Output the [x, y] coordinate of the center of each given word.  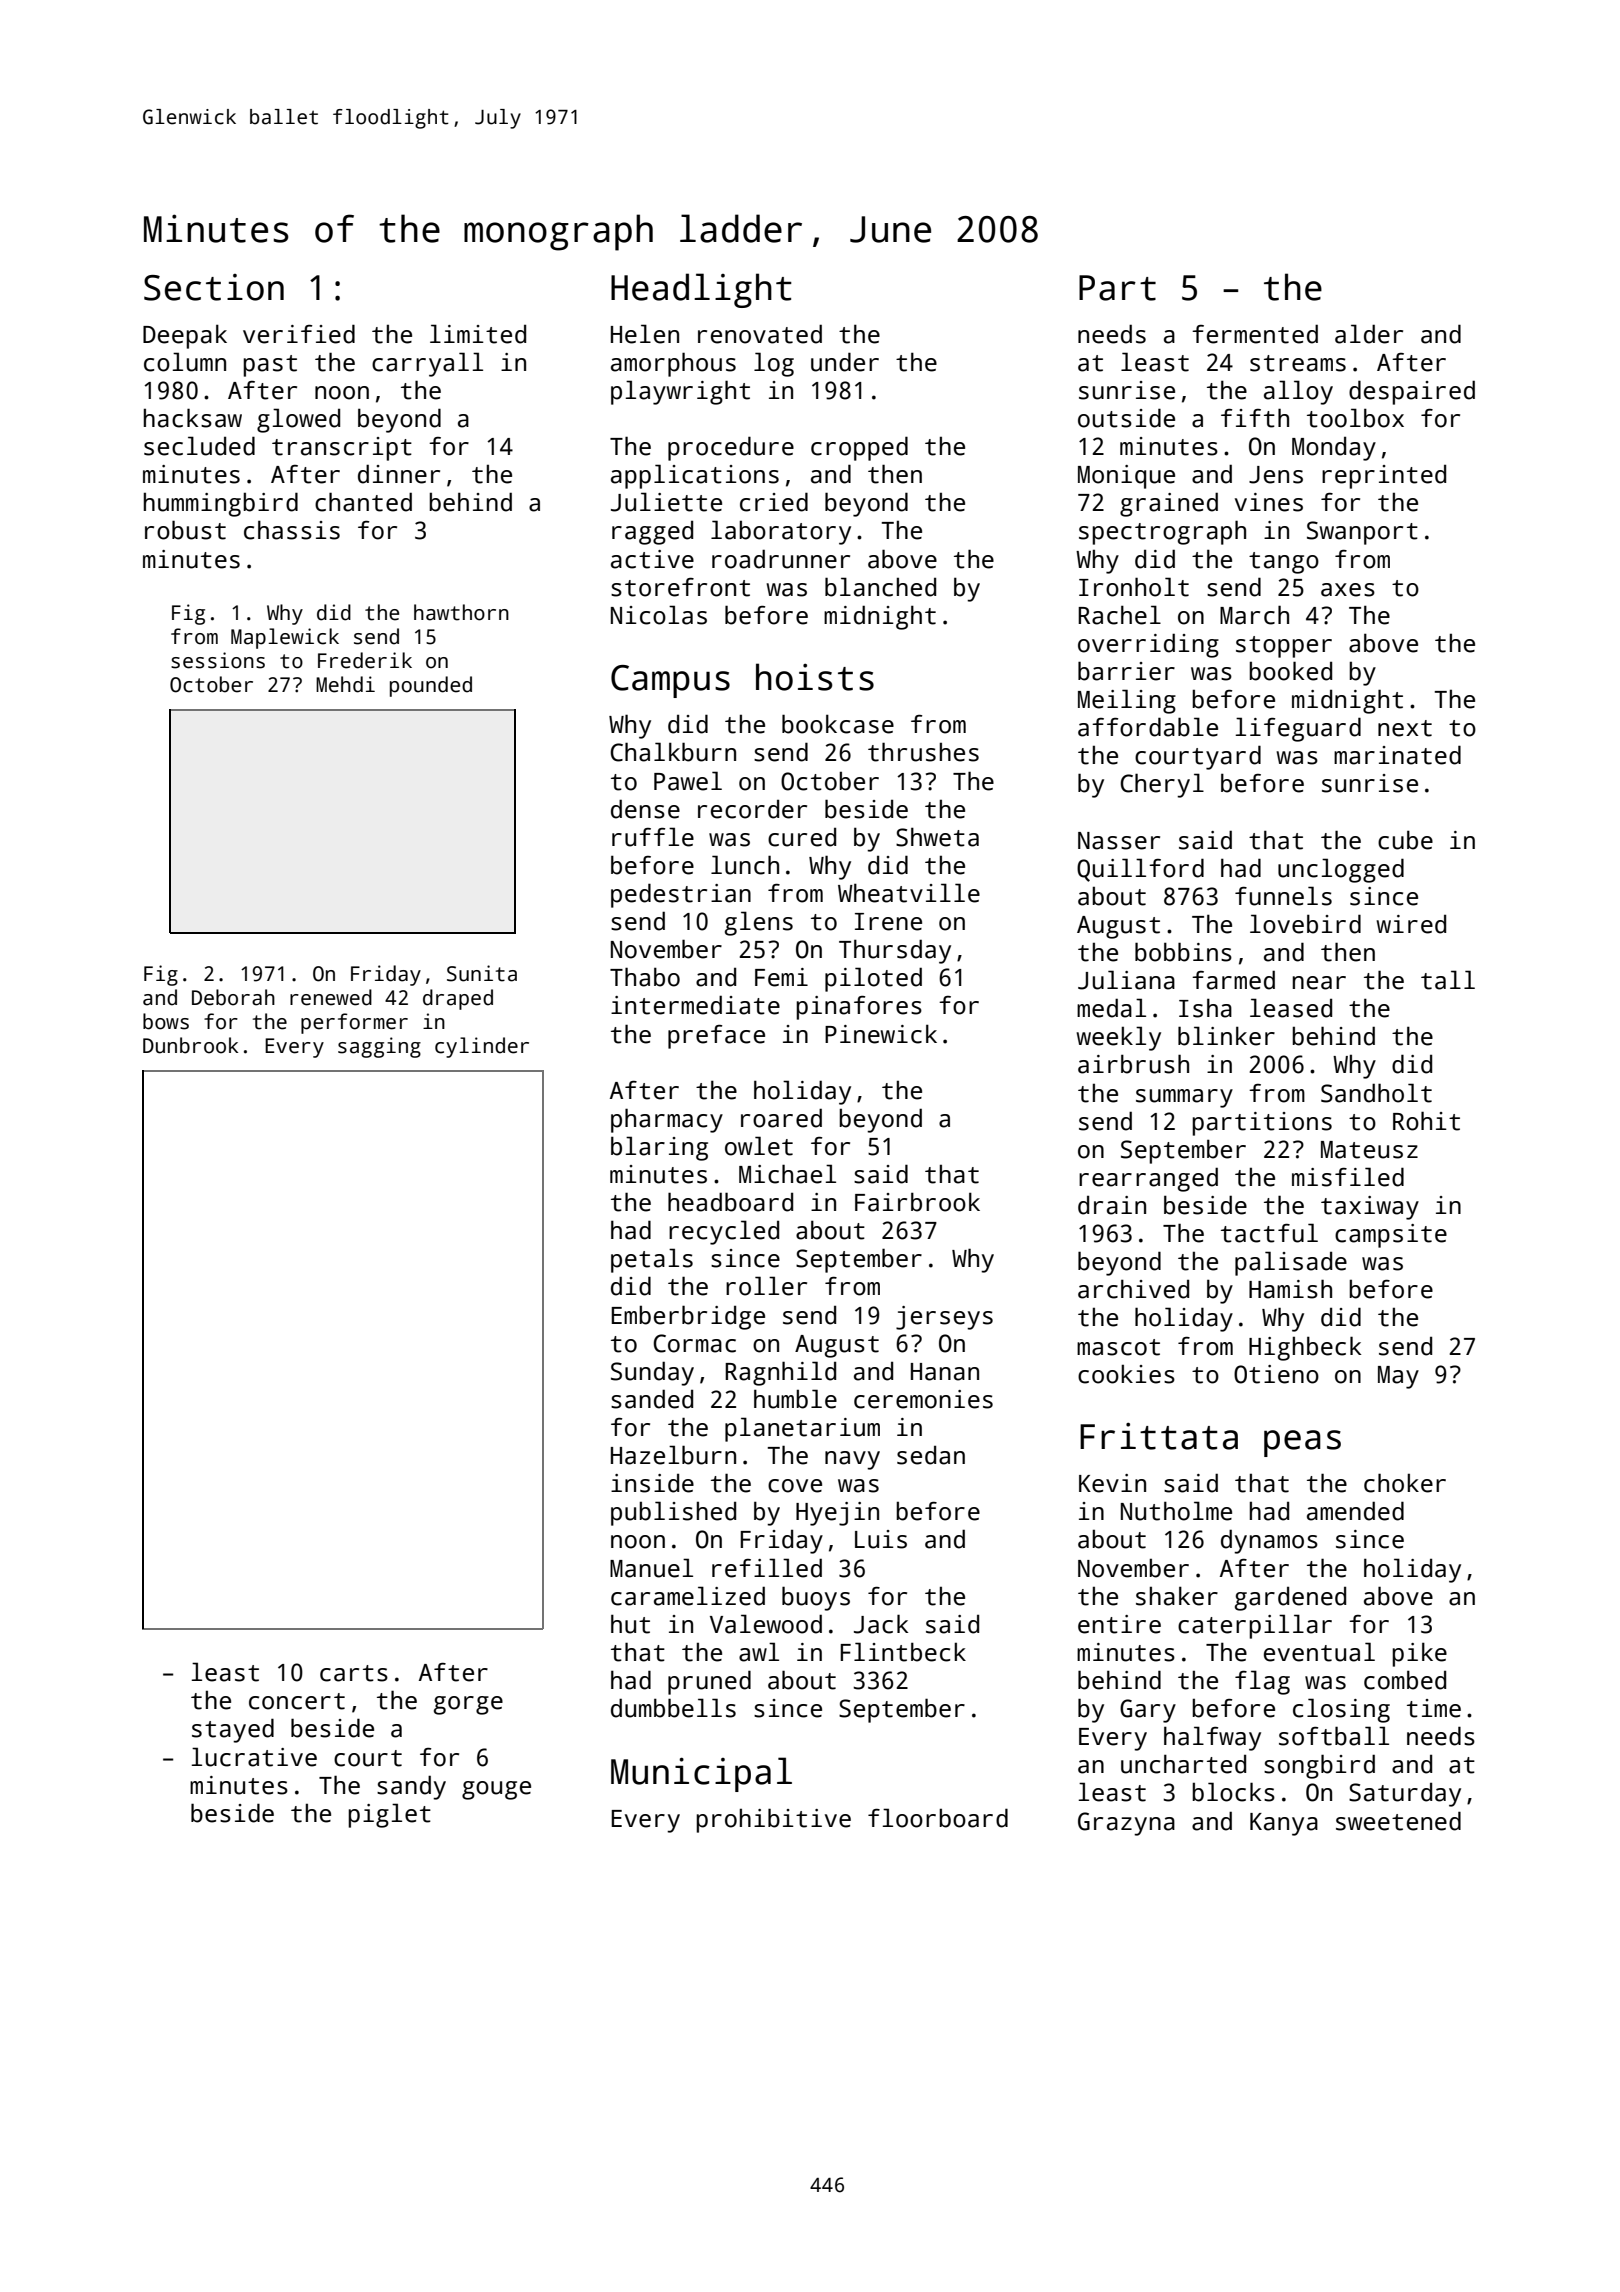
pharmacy [667, 1120]
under [845, 362]
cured [802, 837]
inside [652, 1483]
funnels [1283, 896]
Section [214, 287]
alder [1369, 334]
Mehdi [345, 684]
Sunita [482, 973]
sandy [411, 1787]
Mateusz [1369, 1150]
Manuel [651, 1568]
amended [1355, 1511]
